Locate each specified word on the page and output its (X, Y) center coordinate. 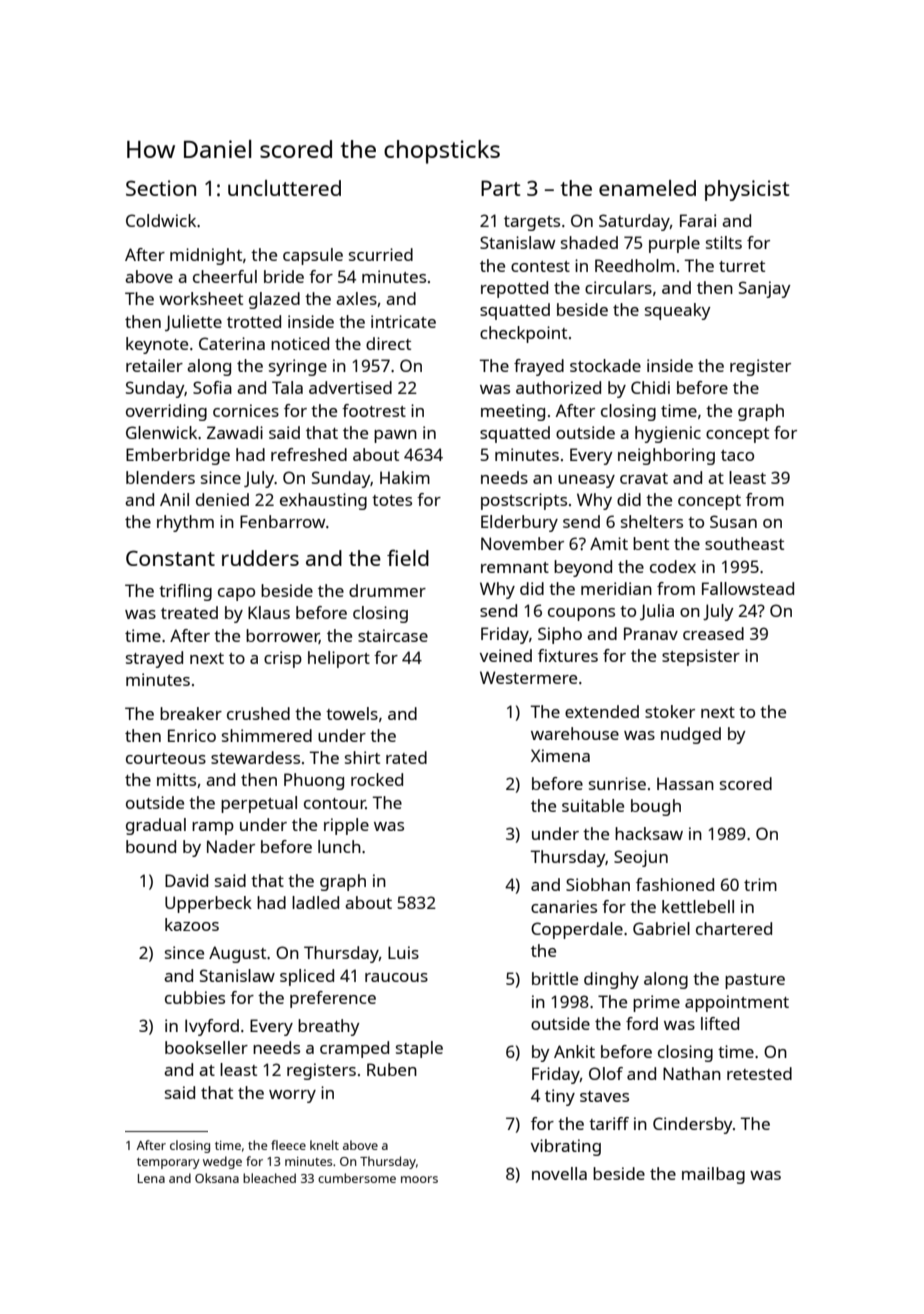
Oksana (217, 1178)
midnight (206, 256)
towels (352, 713)
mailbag (713, 1175)
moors (419, 1179)
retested (759, 1073)
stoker (670, 711)
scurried (381, 254)
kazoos (192, 924)
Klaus (269, 612)
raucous (396, 977)
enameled (647, 188)
